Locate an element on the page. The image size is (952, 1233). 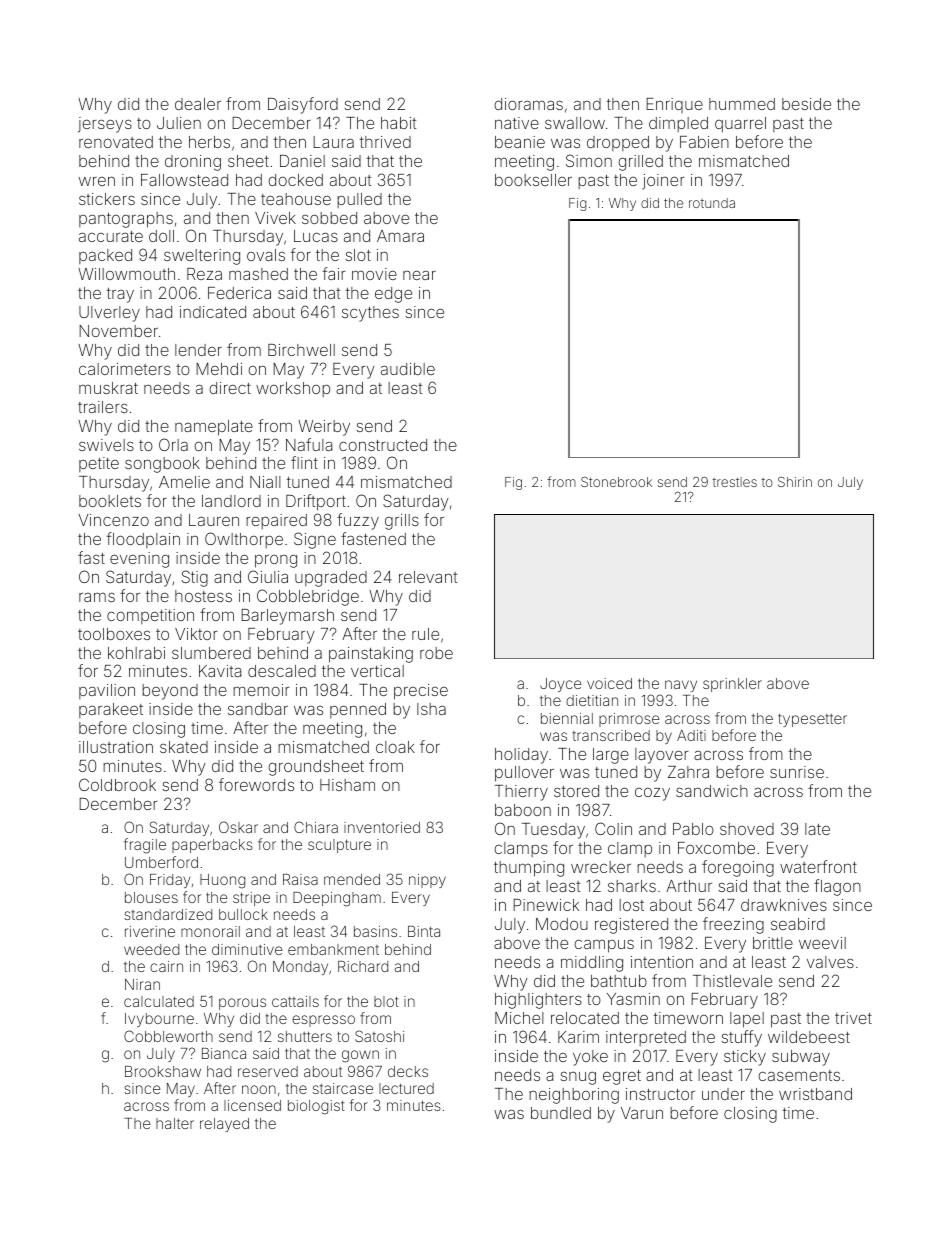
droning is located at coordinates (193, 163).
